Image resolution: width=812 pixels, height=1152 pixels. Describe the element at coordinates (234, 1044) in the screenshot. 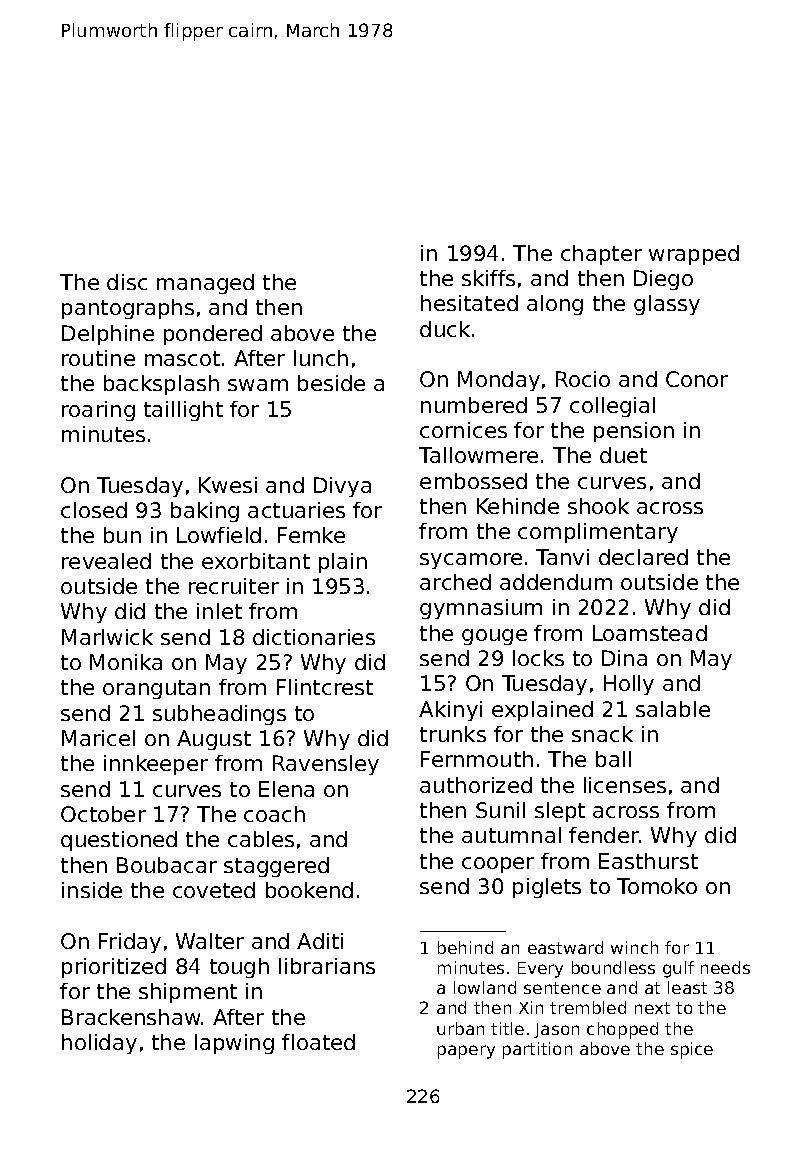

I see `lapwing` at that location.
